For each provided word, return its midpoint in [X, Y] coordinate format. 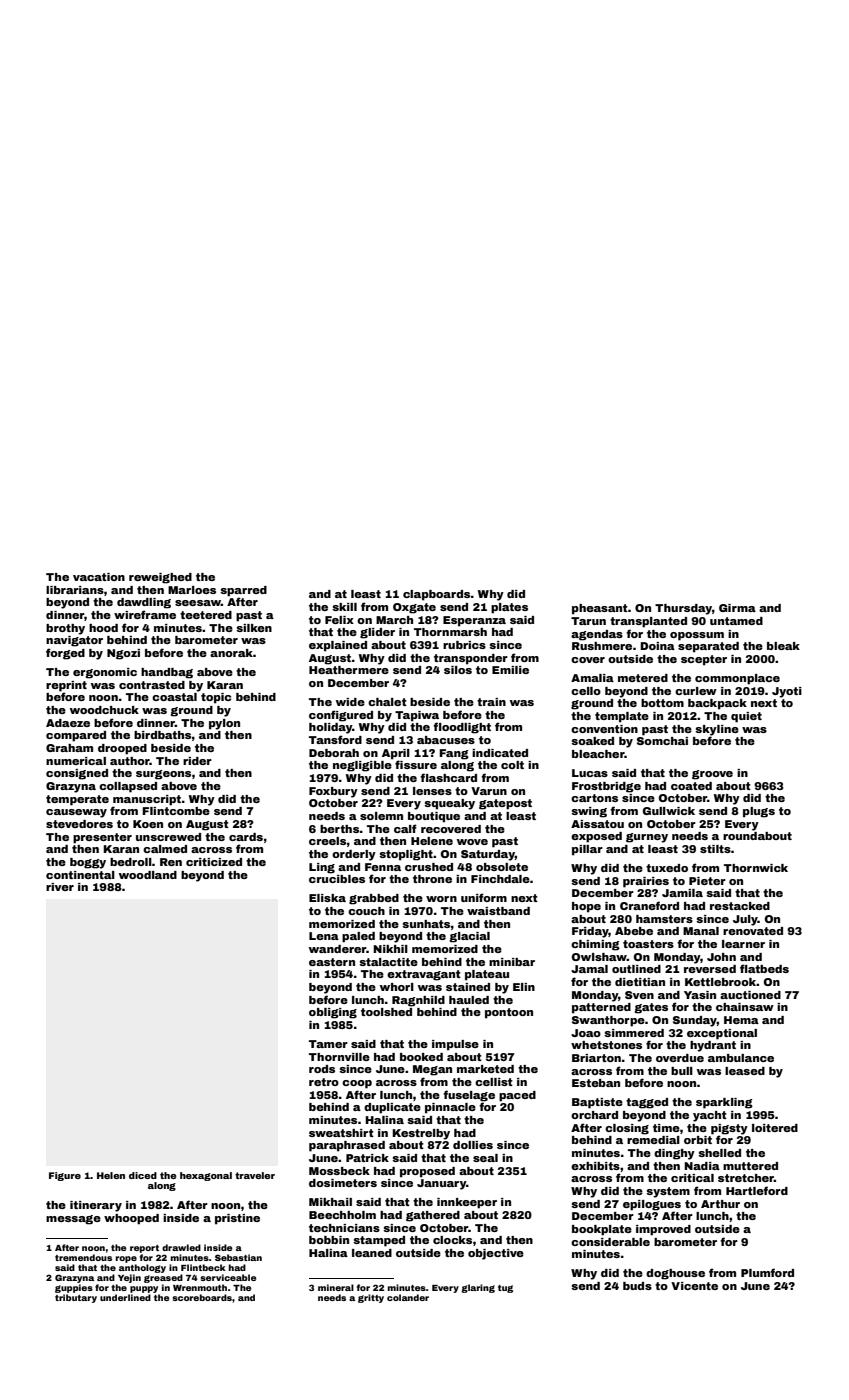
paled [358, 937]
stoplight [406, 855]
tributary [76, 1298]
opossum [697, 636]
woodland [148, 875]
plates [509, 608]
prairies [646, 882]
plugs [759, 812]
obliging [333, 1013]
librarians [75, 590]
